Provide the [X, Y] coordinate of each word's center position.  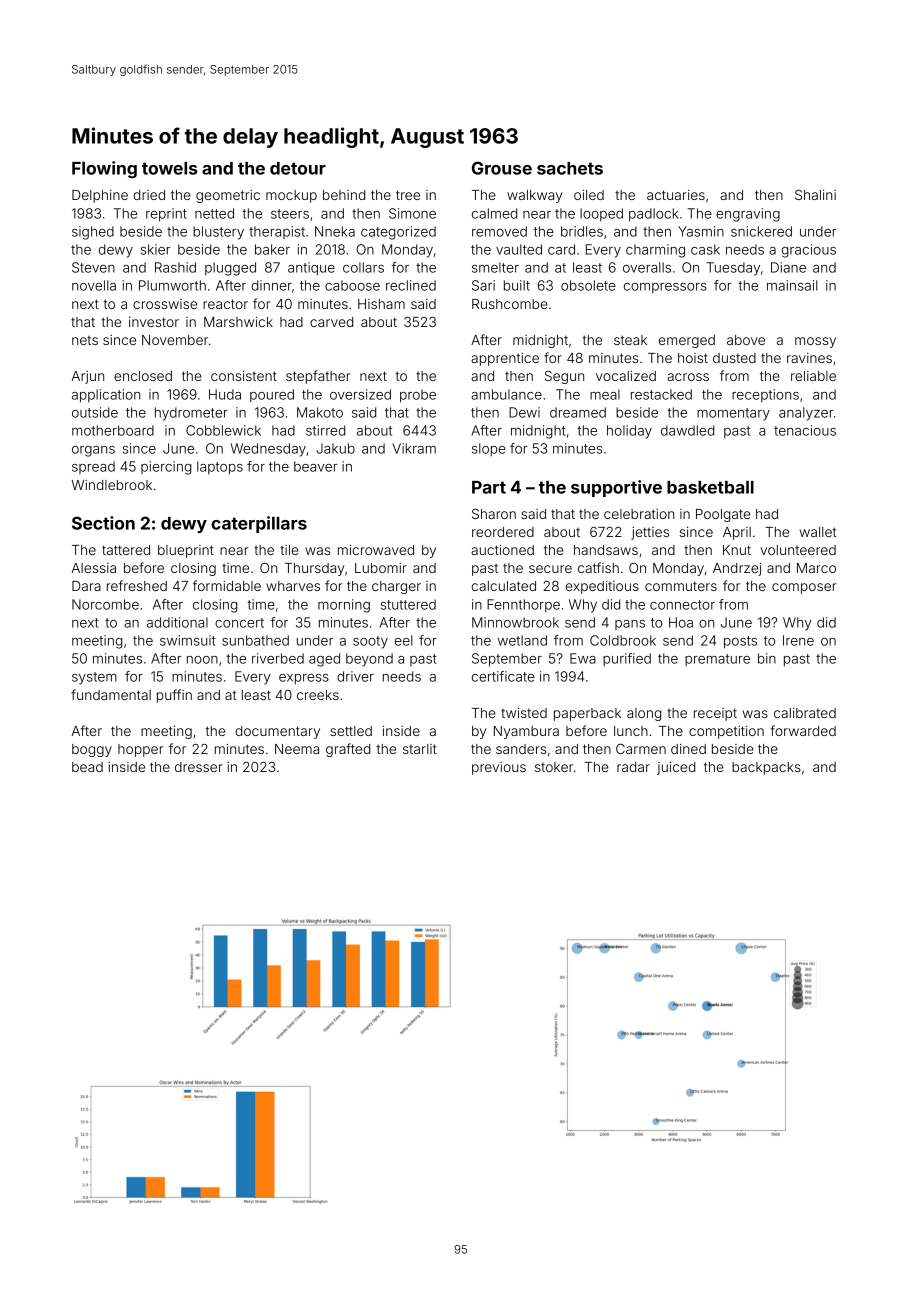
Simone [412, 213]
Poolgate [723, 515]
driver [355, 676]
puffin [174, 696]
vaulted [519, 249]
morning [344, 606]
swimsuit [188, 640]
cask [705, 249]
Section [103, 523]
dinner [272, 285]
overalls [647, 267]
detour [298, 168]
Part [489, 487]
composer [804, 588]
